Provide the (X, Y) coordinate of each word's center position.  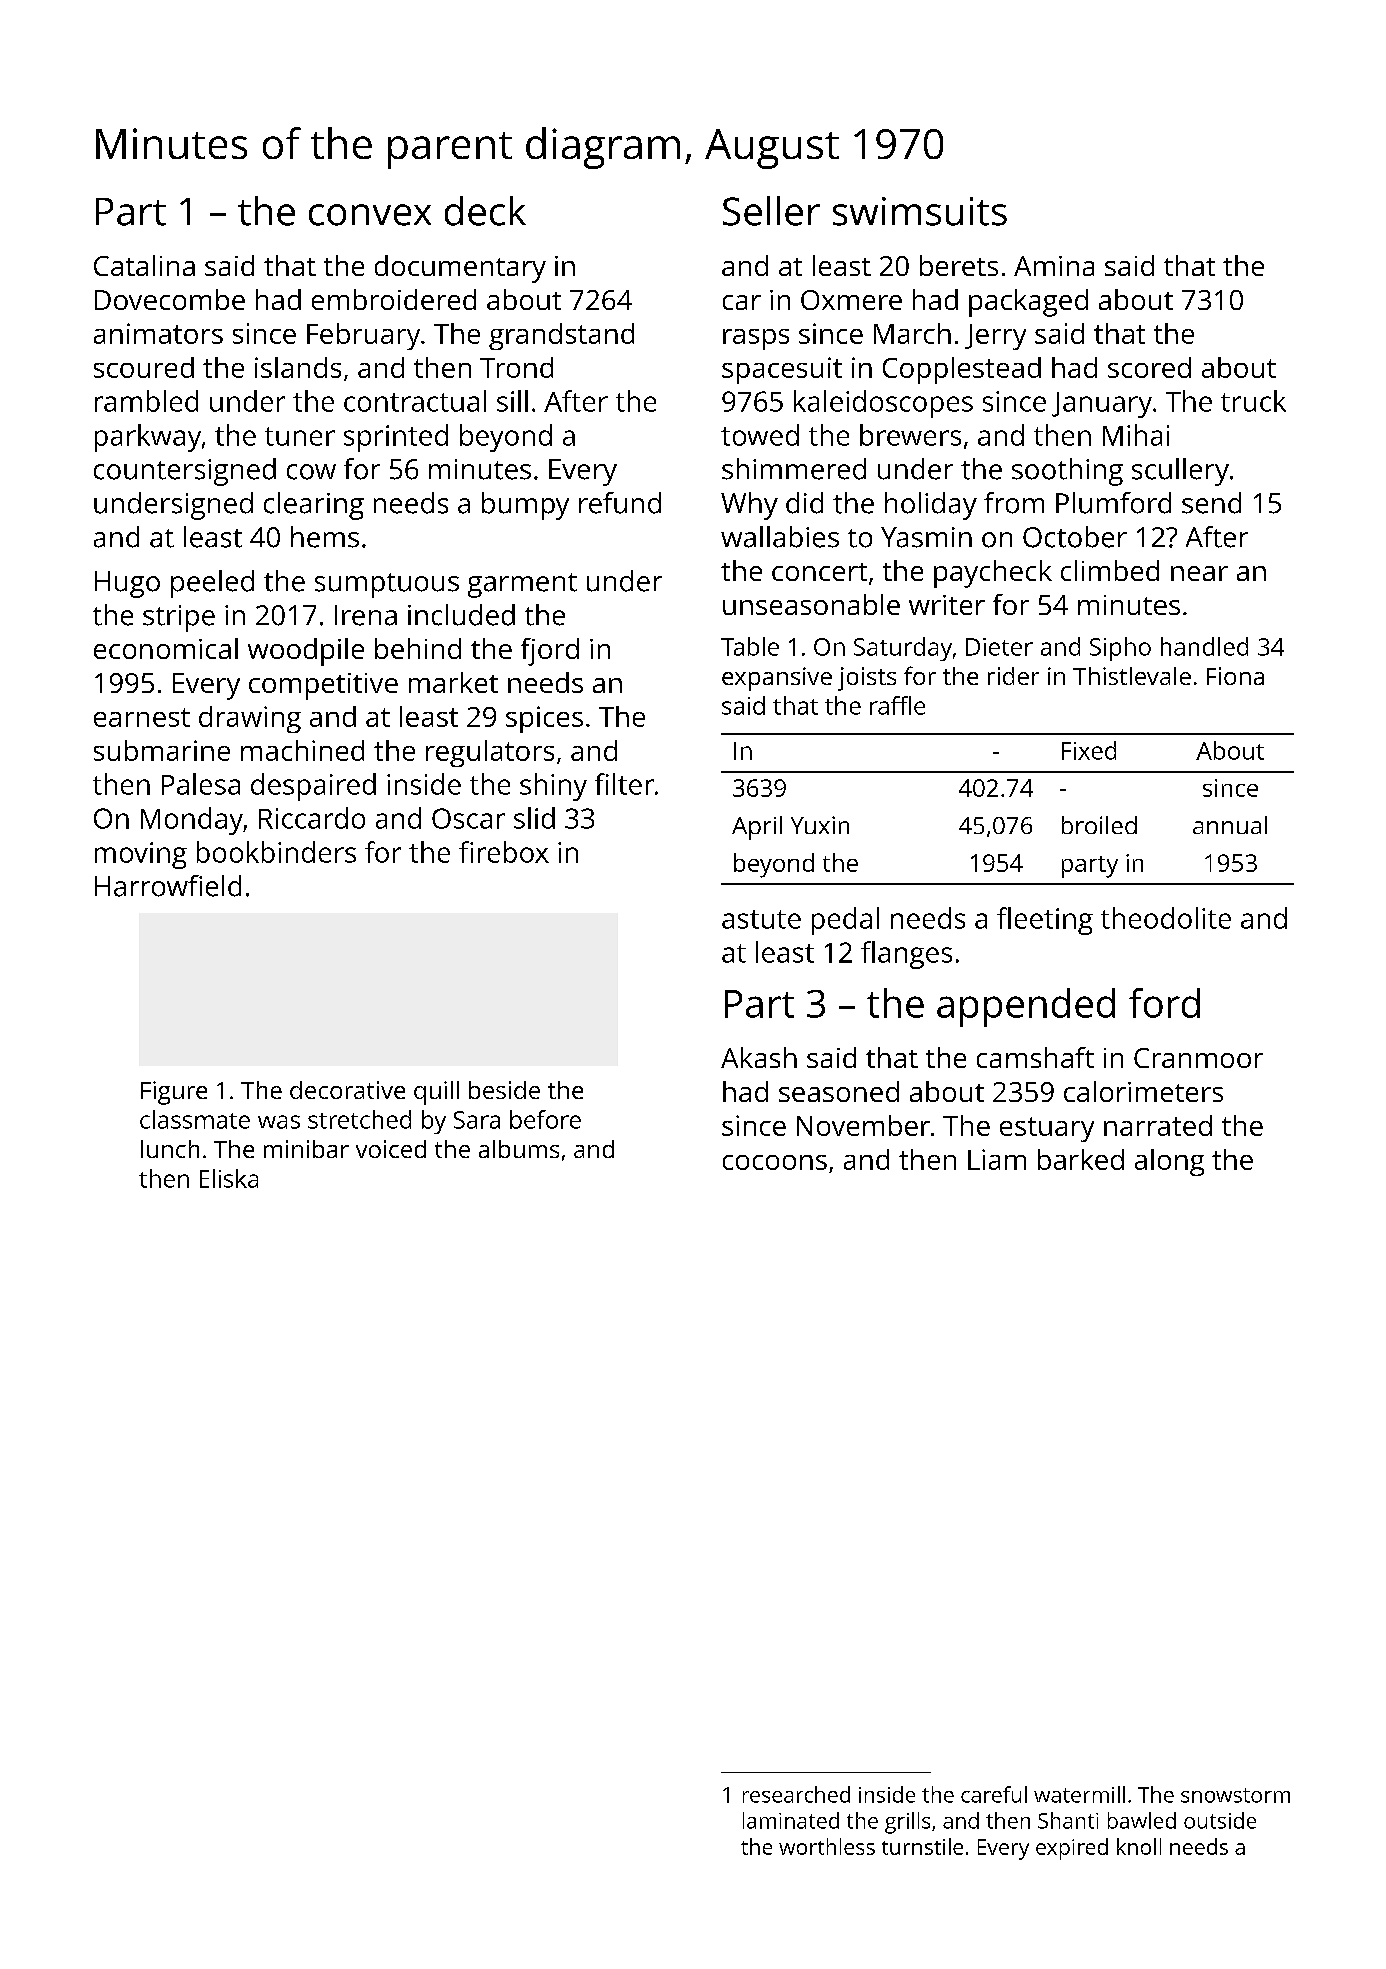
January (1102, 405)
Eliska (229, 1178)
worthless (827, 1846)
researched (796, 1794)
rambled (146, 401)
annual (1230, 825)
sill (512, 401)
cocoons (775, 1162)
